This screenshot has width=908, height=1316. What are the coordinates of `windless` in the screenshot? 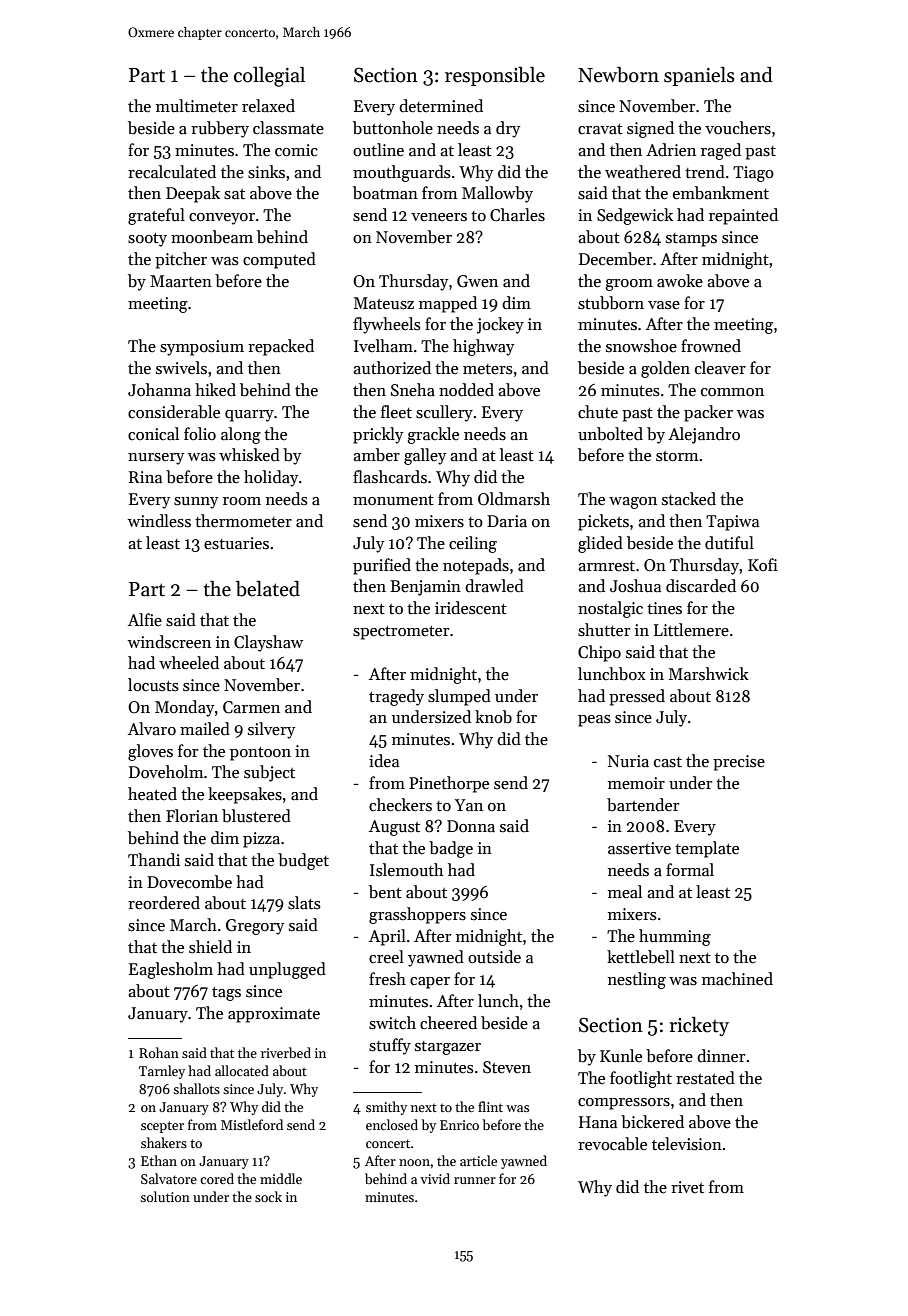 It's located at (159, 521).
